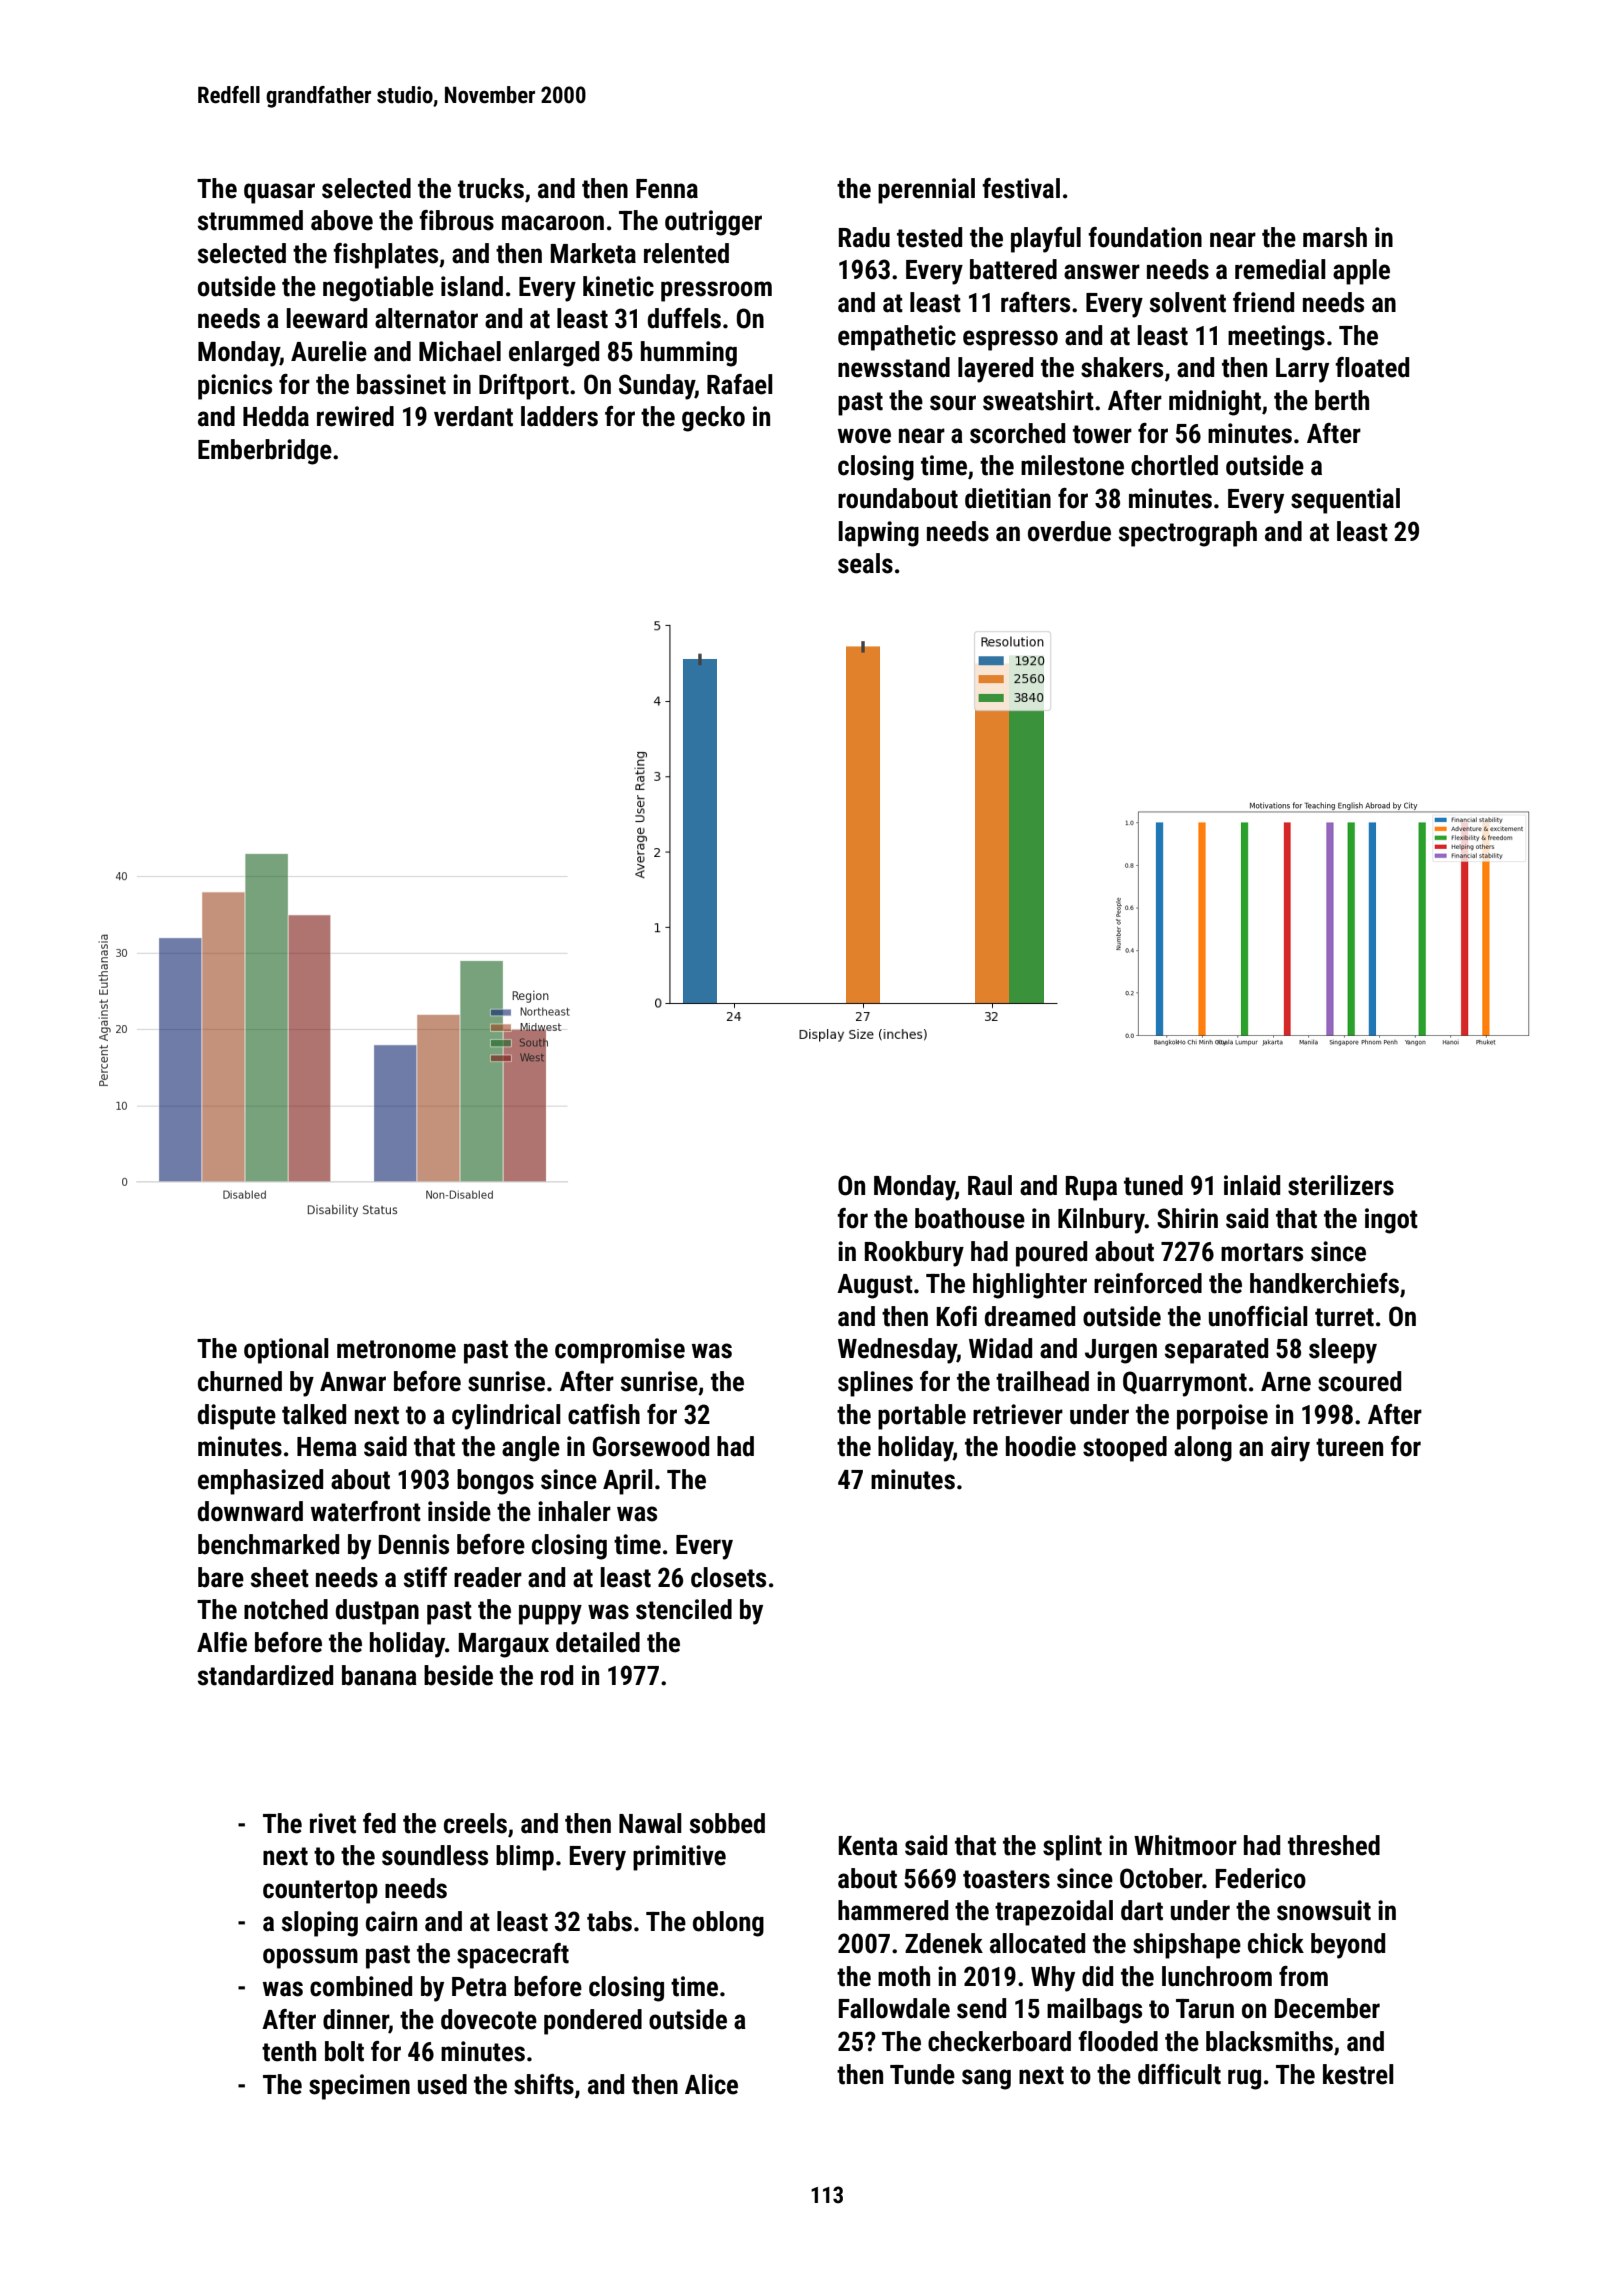 Image resolution: width=1620 pixels, height=2292 pixels. I want to click on stooped, so click(1125, 1449).
